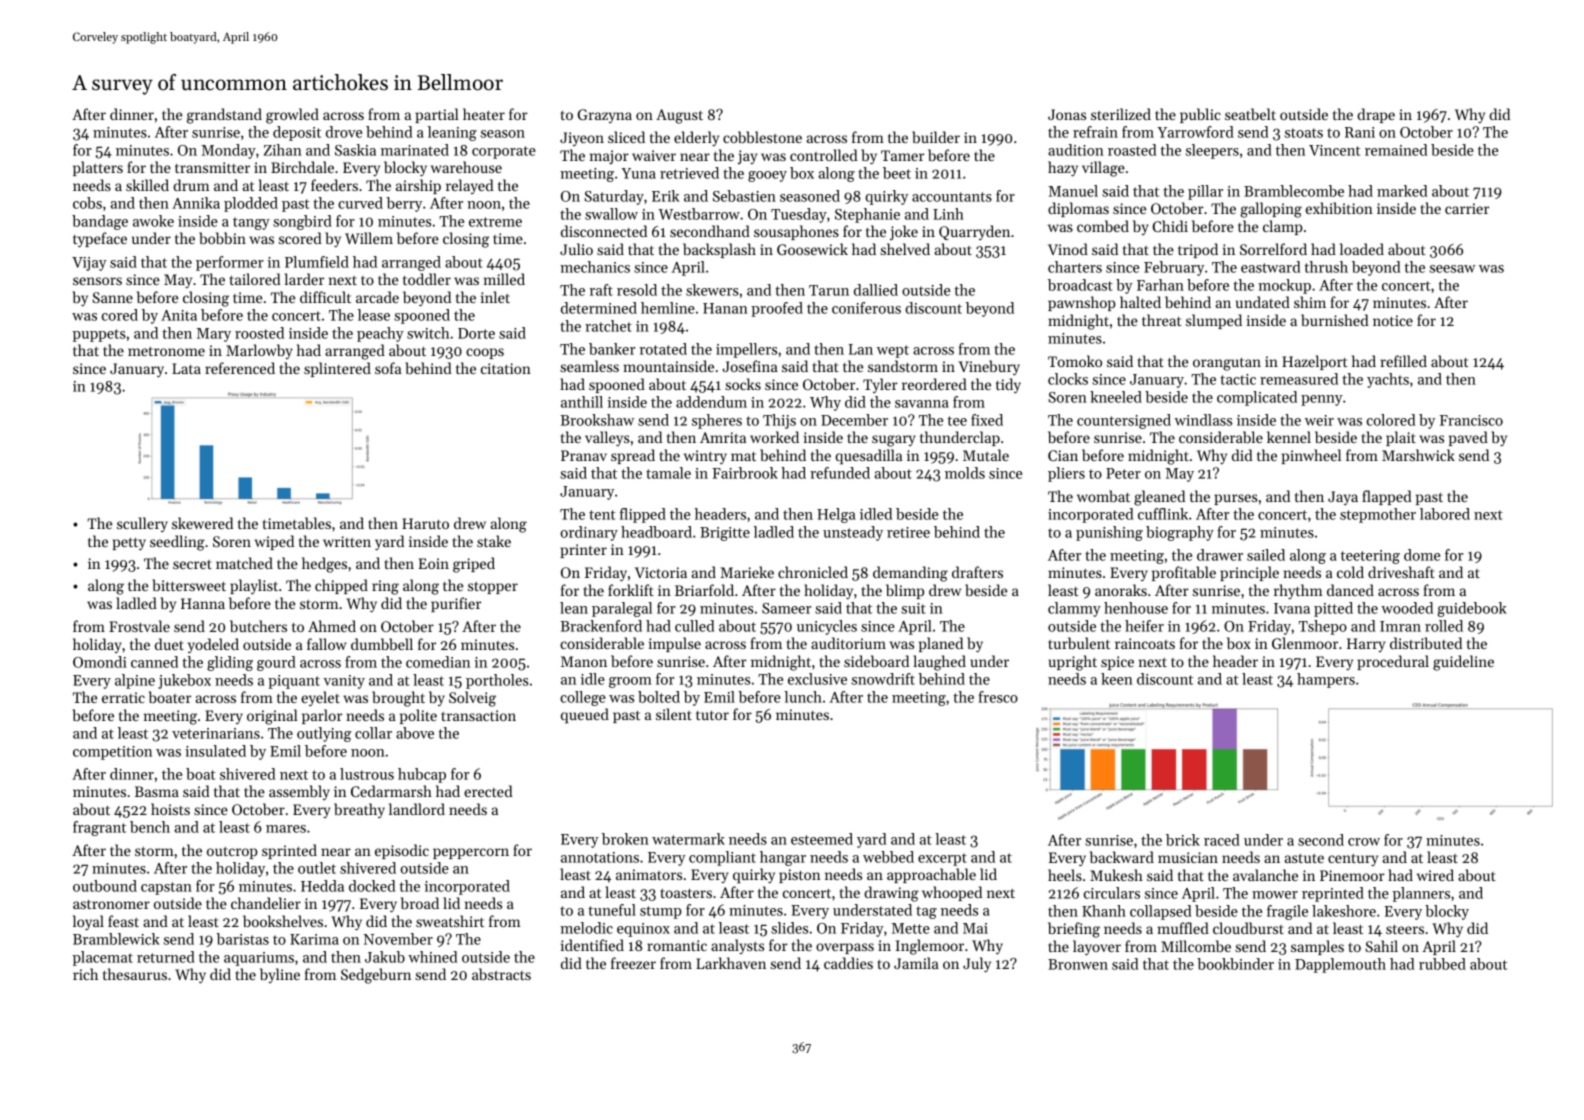  Describe the element at coordinates (283, 150) in the screenshot. I see `Zihan` at that location.
